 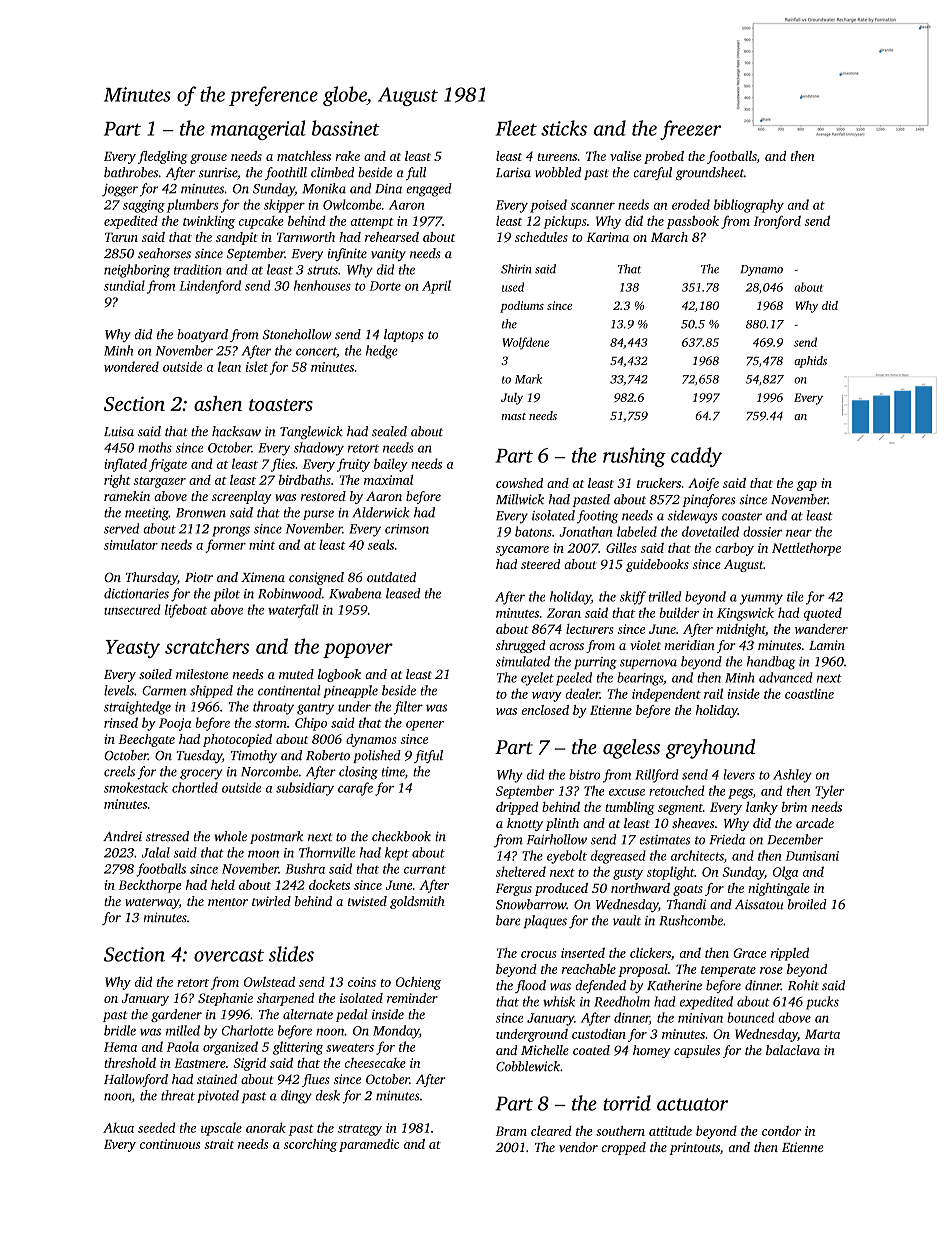 What do you see at coordinates (520, 646) in the screenshot?
I see `shrugged` at bounding box center [520, 646].
